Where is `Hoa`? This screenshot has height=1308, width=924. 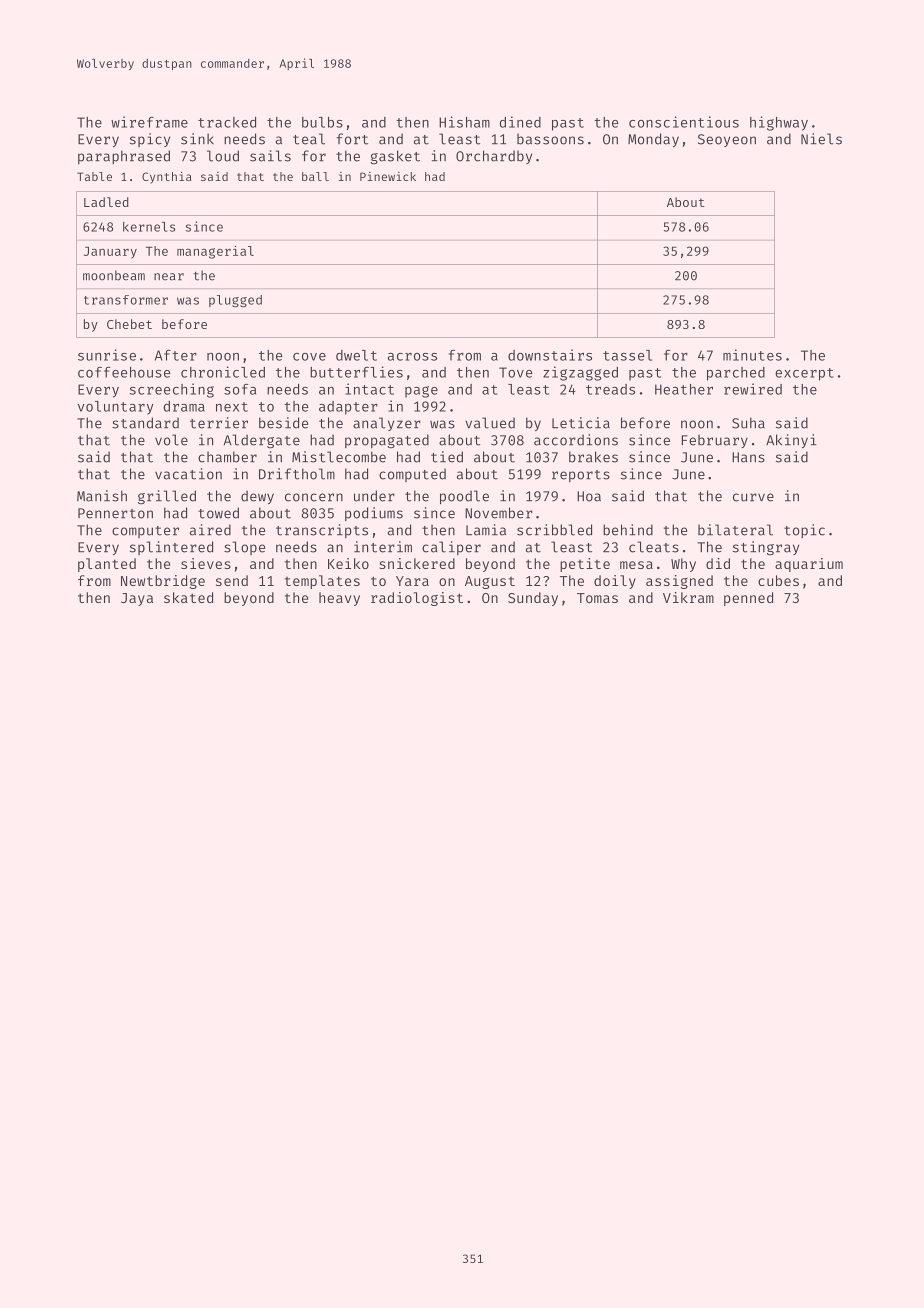
Hoa is located at coordinates (589, 496).
